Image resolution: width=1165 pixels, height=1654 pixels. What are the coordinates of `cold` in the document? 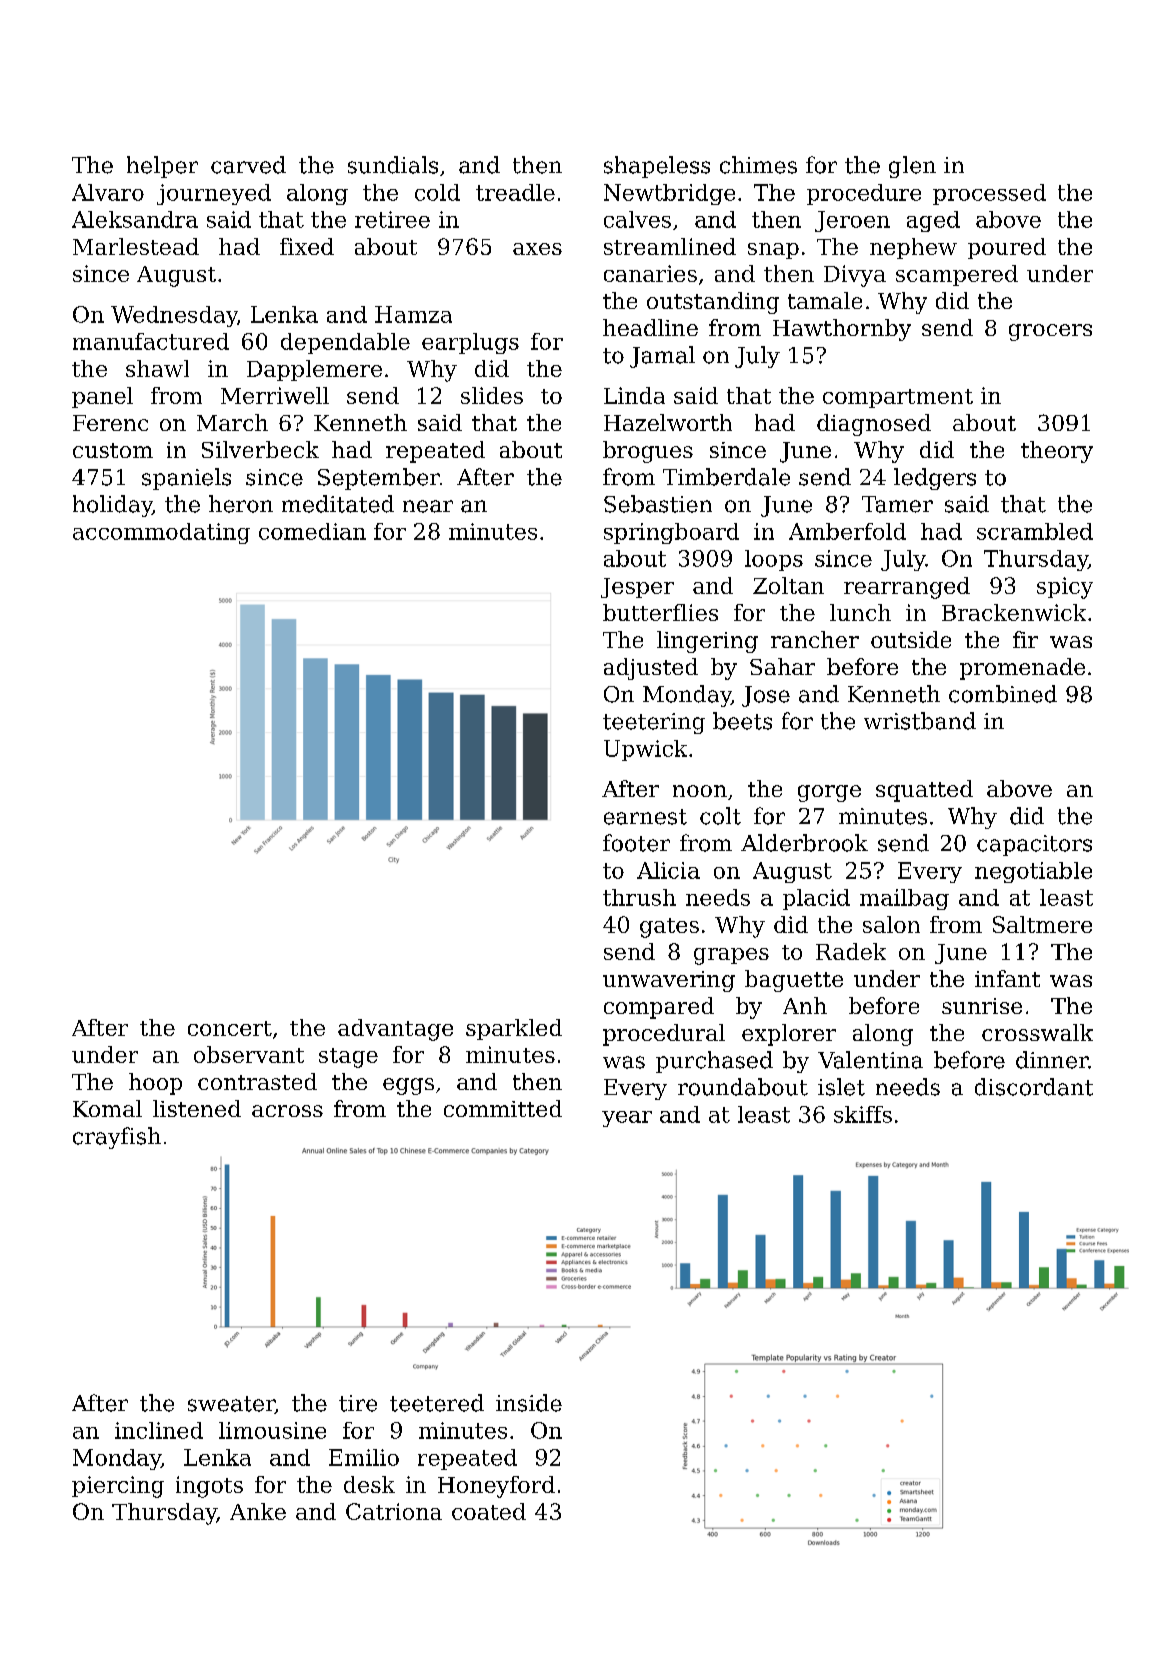 It's located at (437, 192).
